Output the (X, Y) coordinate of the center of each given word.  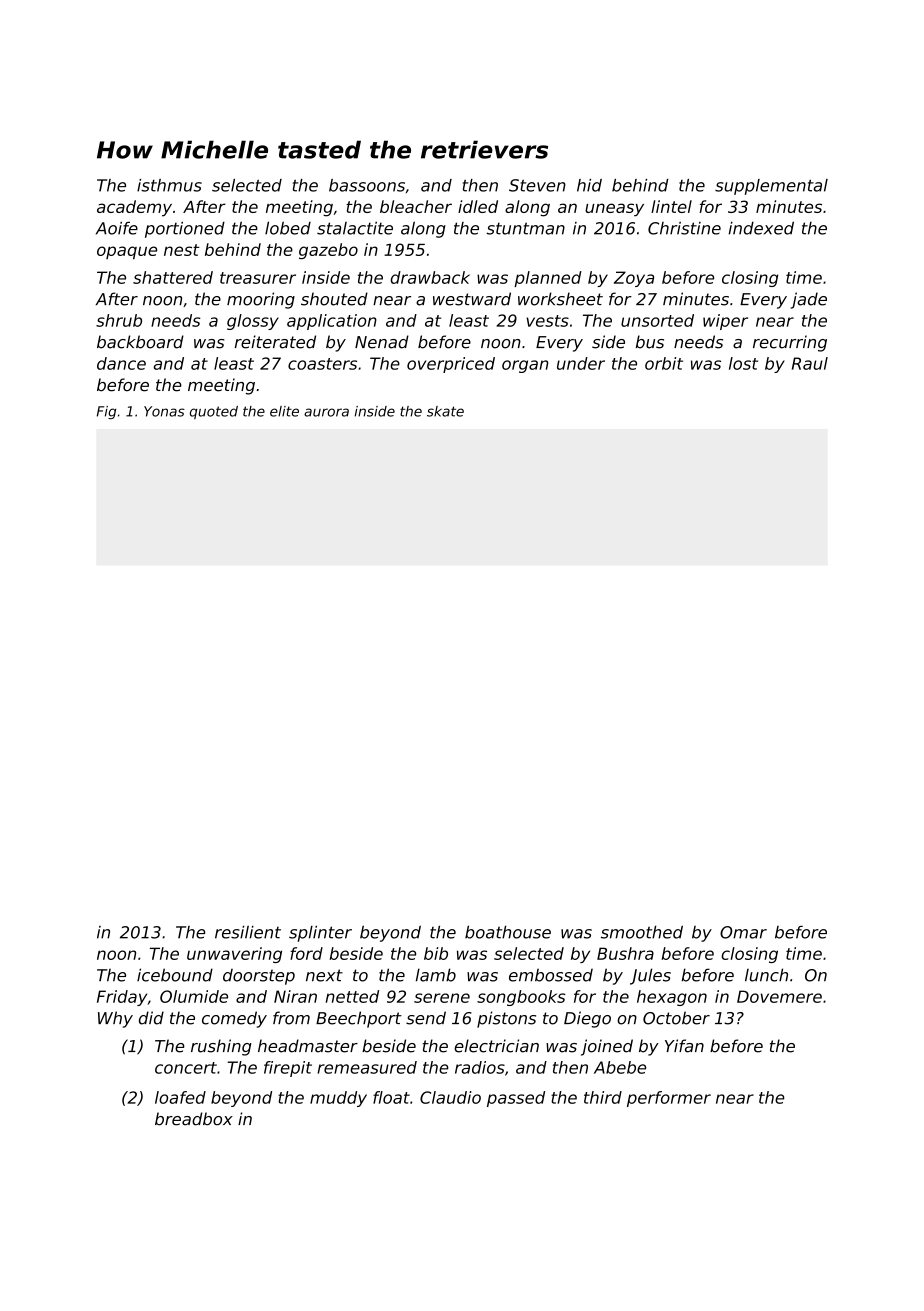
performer (669, 1099)
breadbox (194, 1119)
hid (589, 185)
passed (516, 1099)
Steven (537, 185)
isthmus (169, 185)
